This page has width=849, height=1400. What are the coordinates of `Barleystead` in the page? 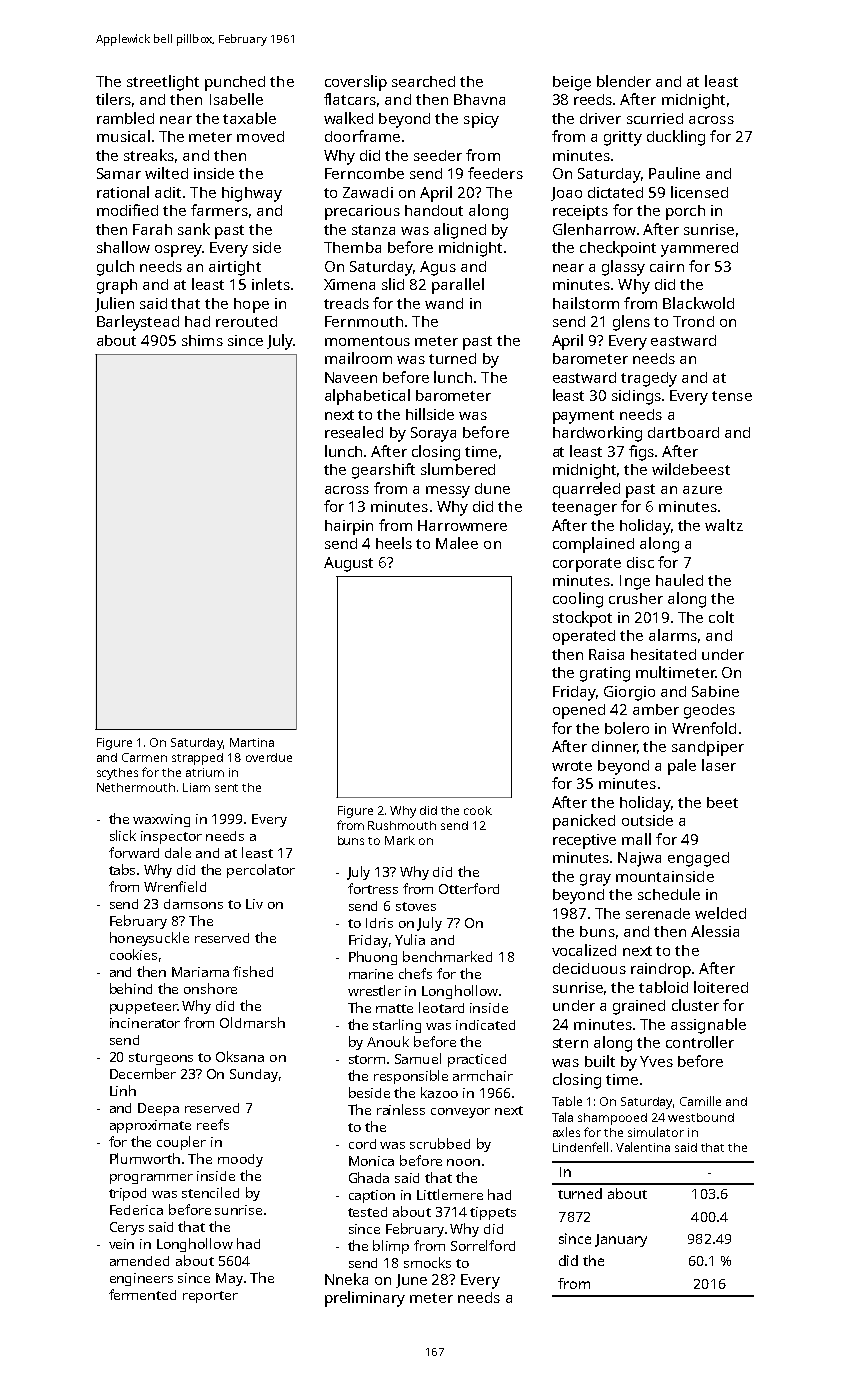 It's located at (138, 323).
